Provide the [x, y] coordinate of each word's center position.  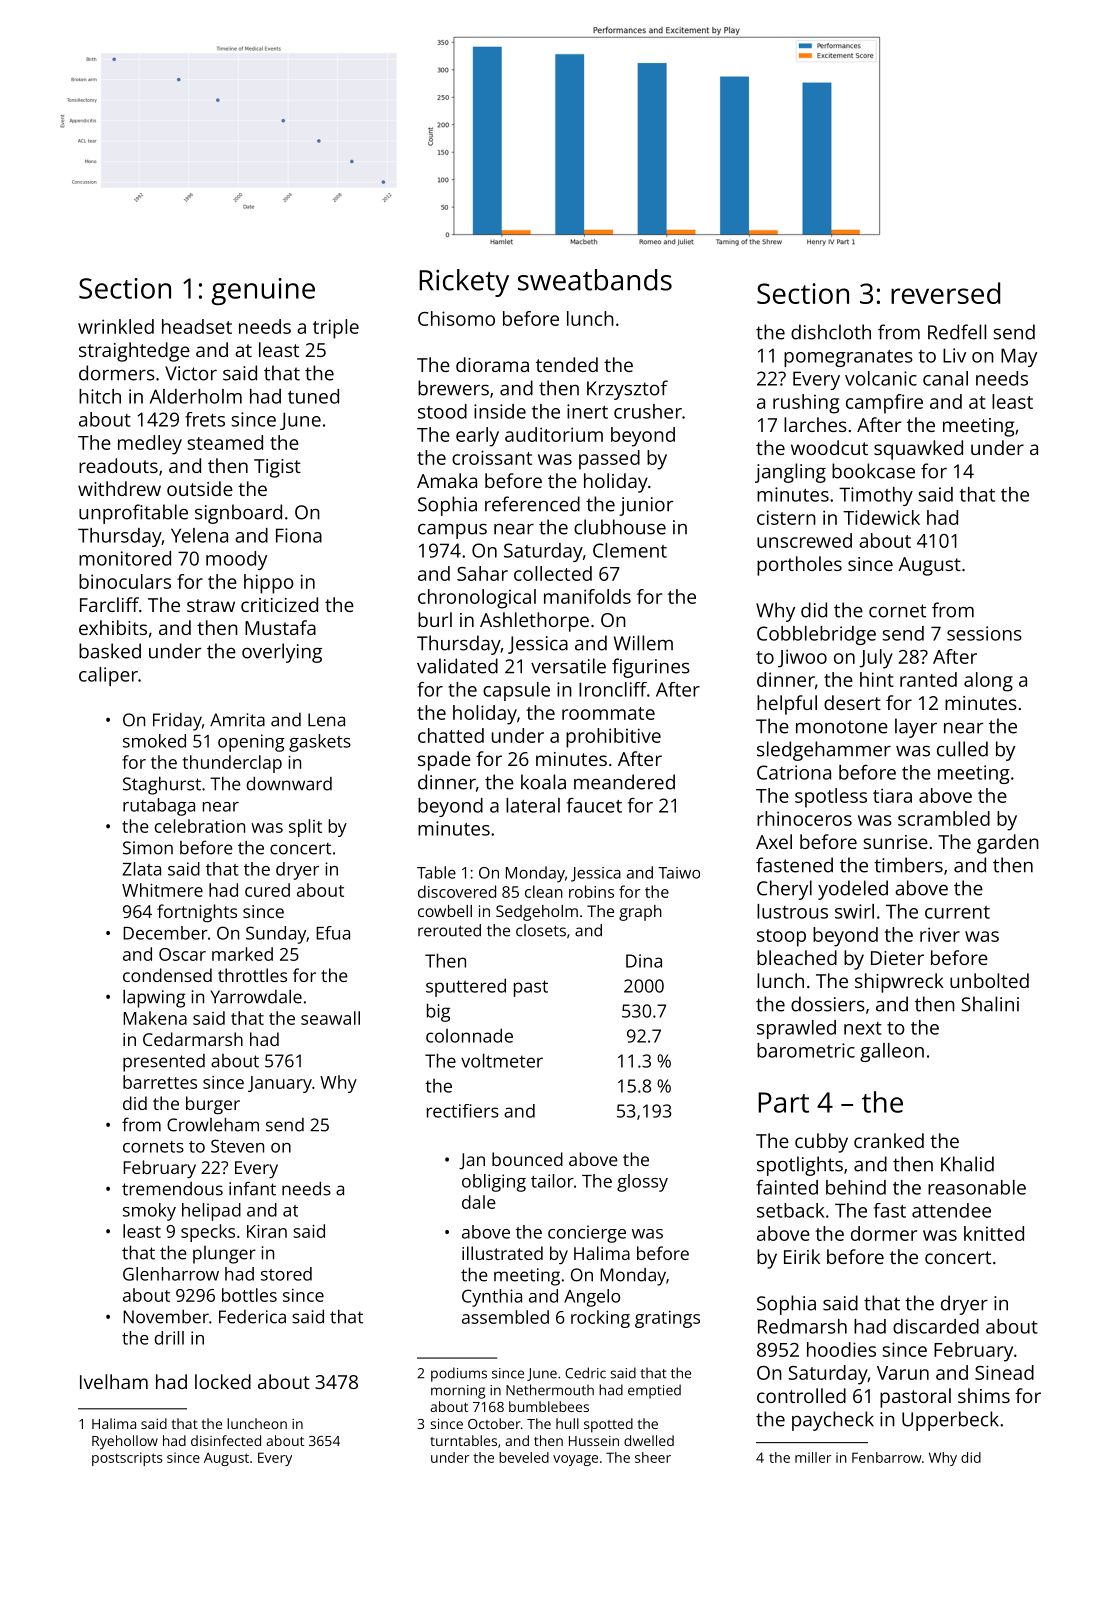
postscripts [127, 1459]
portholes [799, 566]
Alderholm [196, 396]
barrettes [160, 1082]
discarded [936, 1326]
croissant [492, 457]
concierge [587, 1234]
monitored [125, 558]
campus [452, 531]
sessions [984, 633]
